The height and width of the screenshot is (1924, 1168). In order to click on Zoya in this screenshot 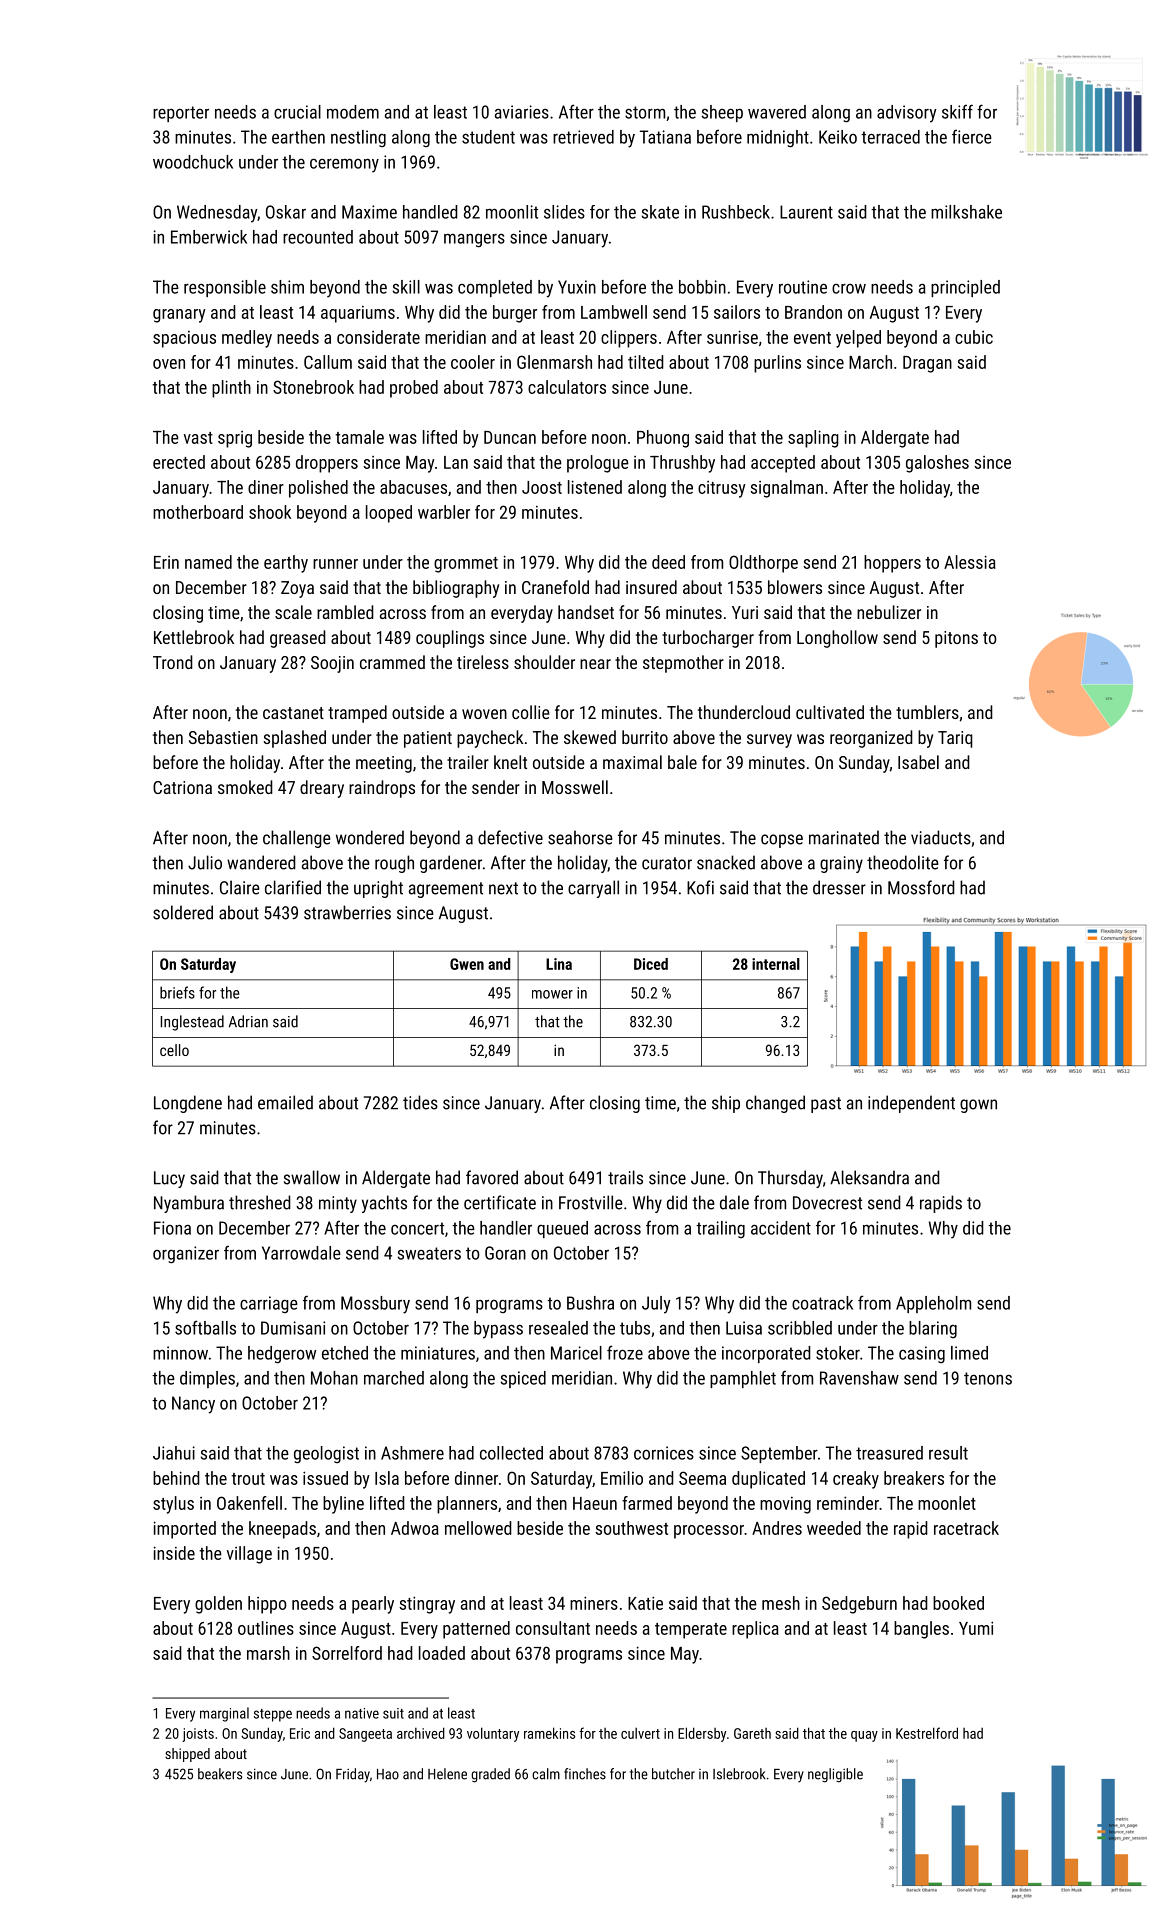, I will do `click(297, 589)`.
